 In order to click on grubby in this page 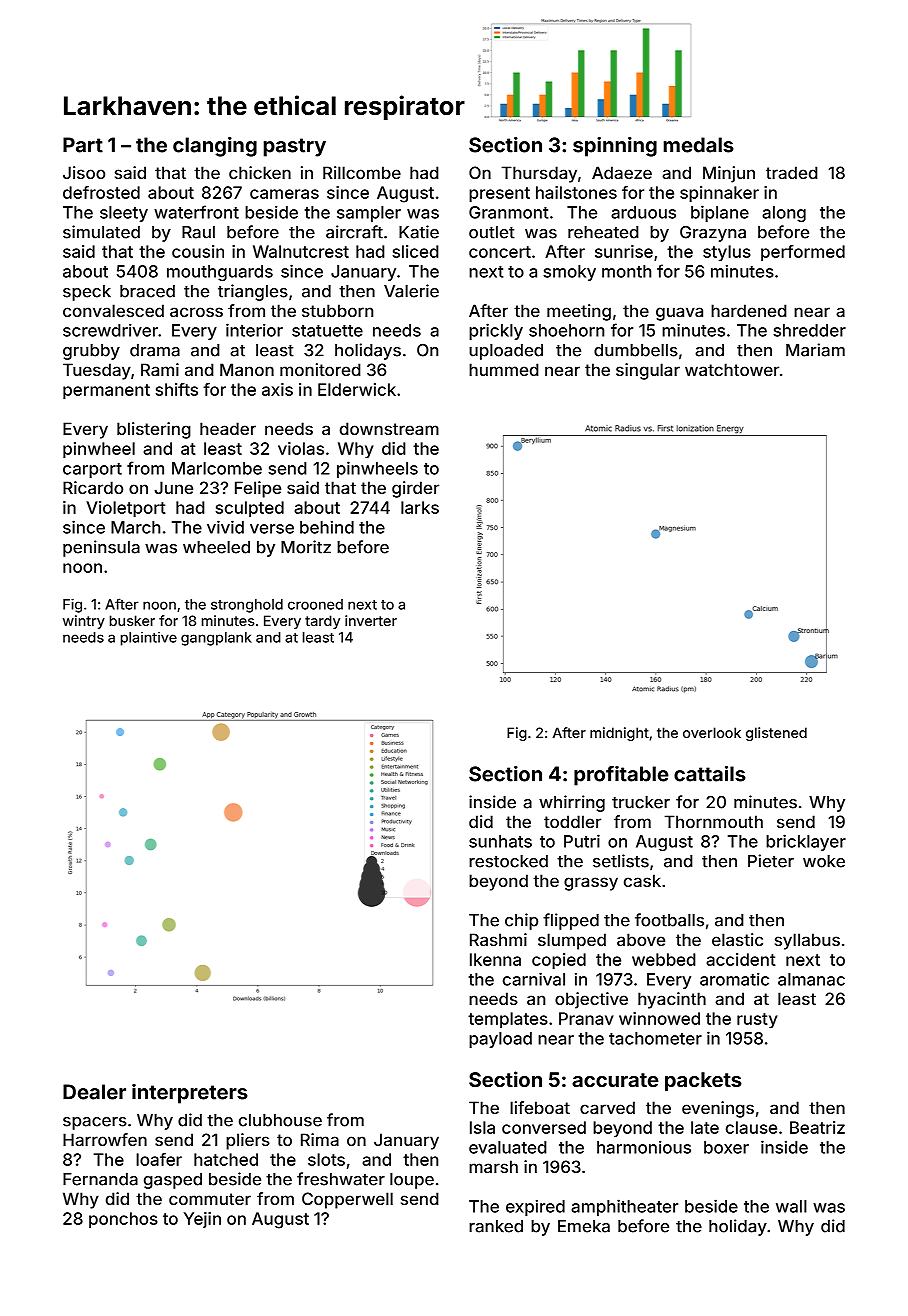, I will do `click(91, 352)`.
